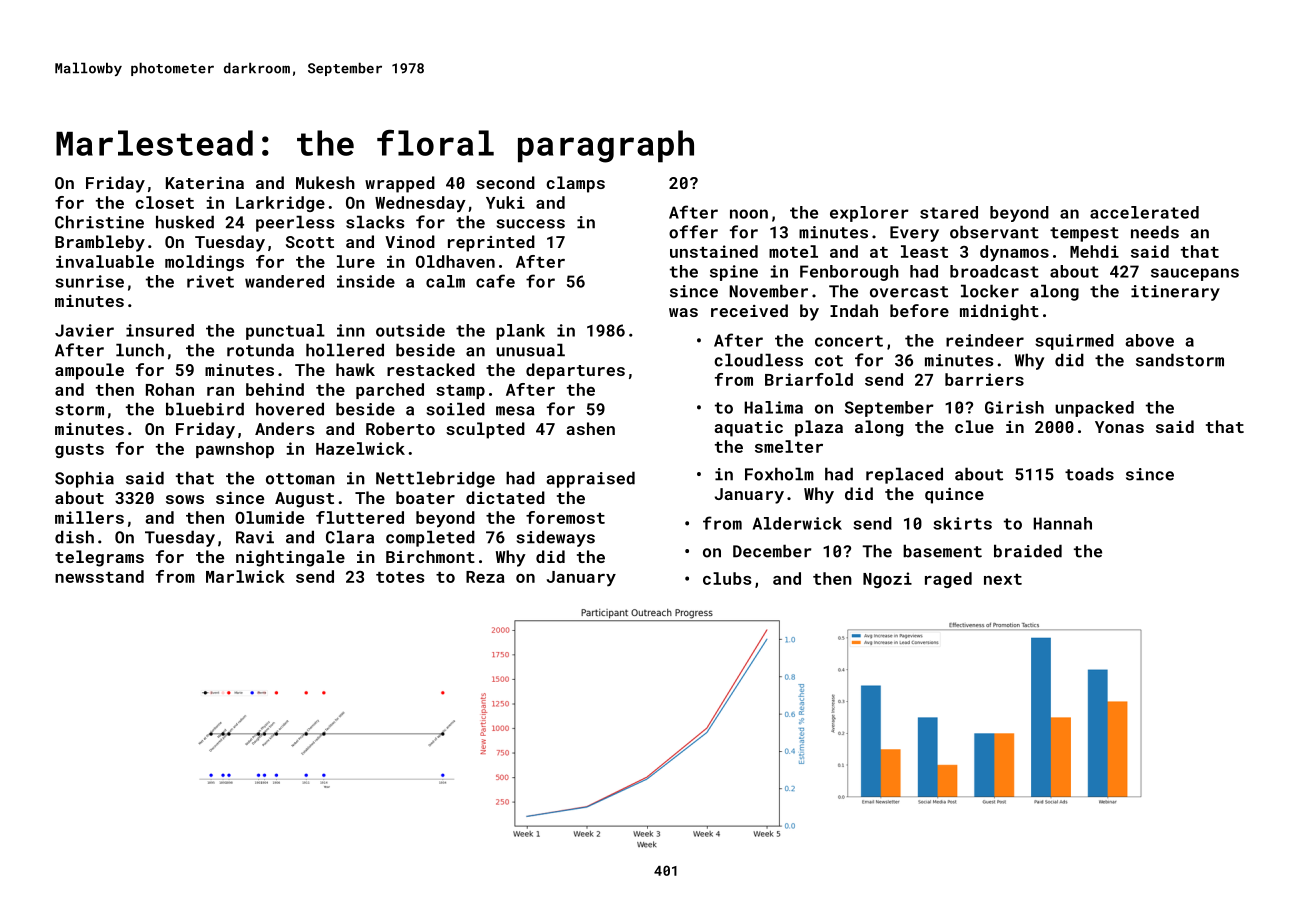  What do you see at coordinates (714, 251) in the image?
I see `unstained` at bounding box center [714, 251].
